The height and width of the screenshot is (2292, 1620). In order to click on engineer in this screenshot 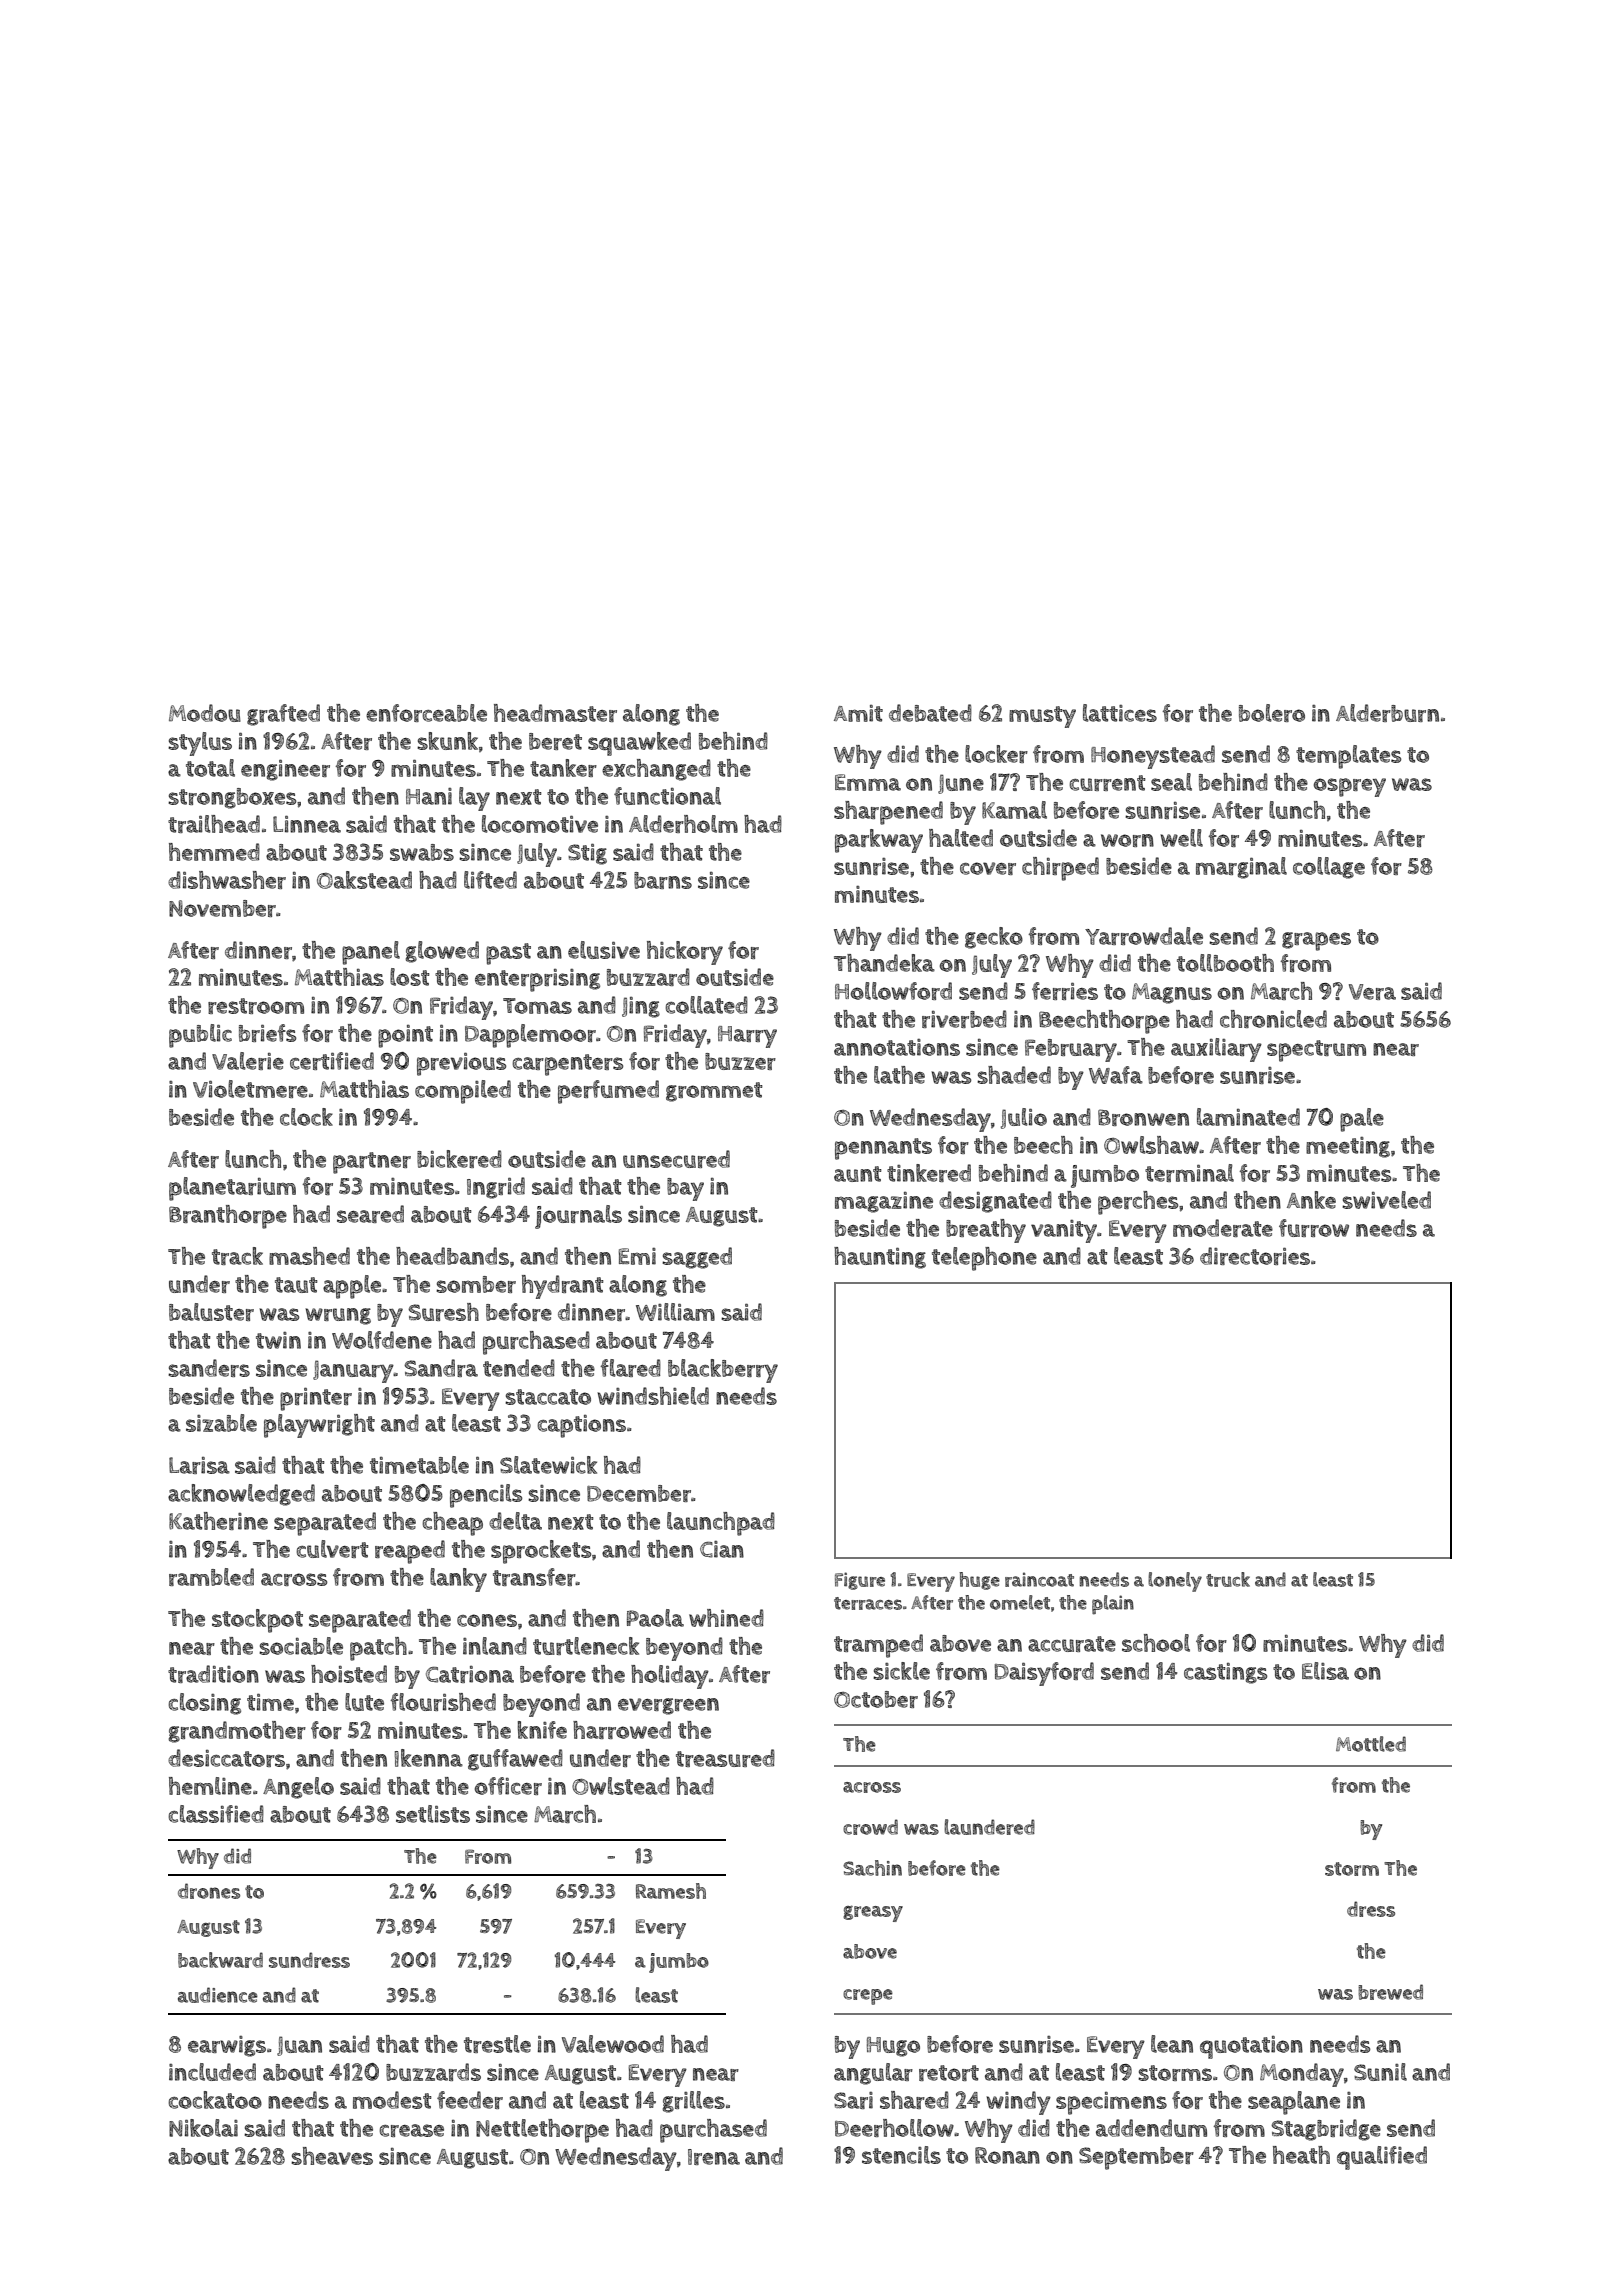, I will do `click(285, 770)`.
